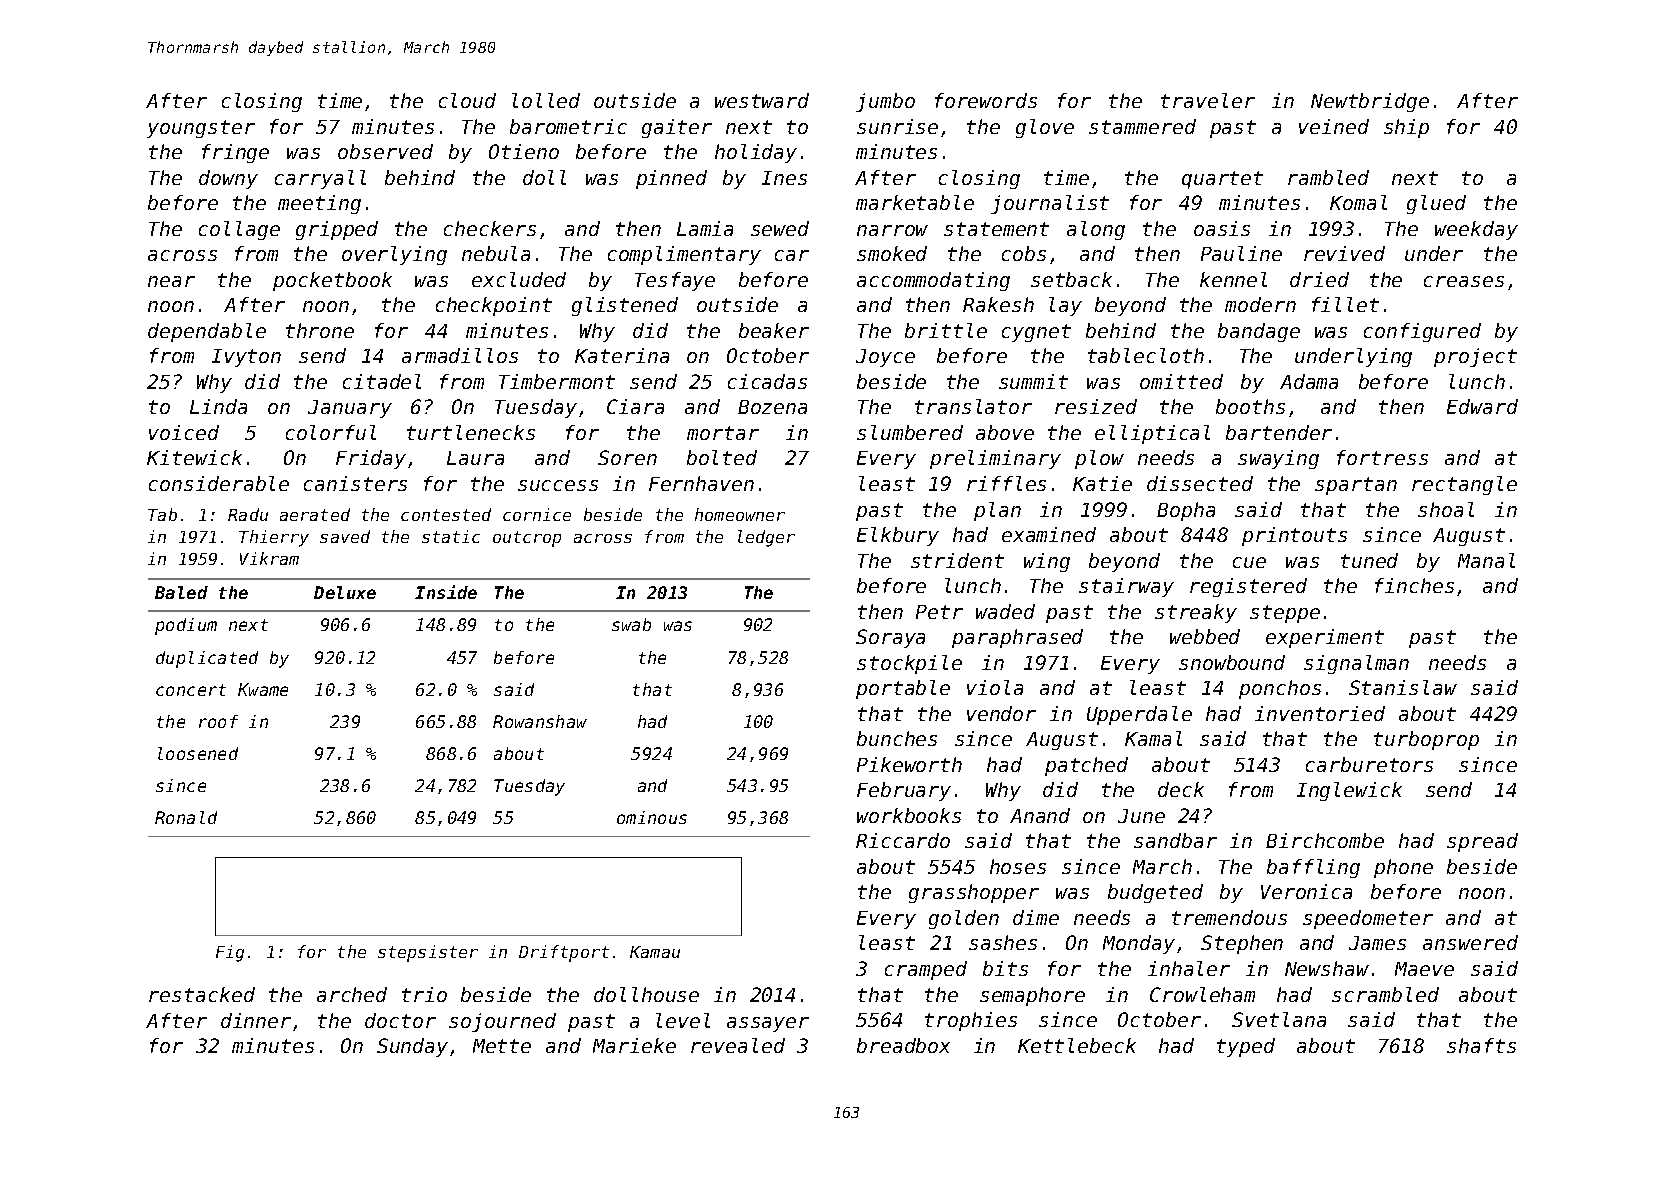  I want to click on Inglewick, so click(1349, 791).
